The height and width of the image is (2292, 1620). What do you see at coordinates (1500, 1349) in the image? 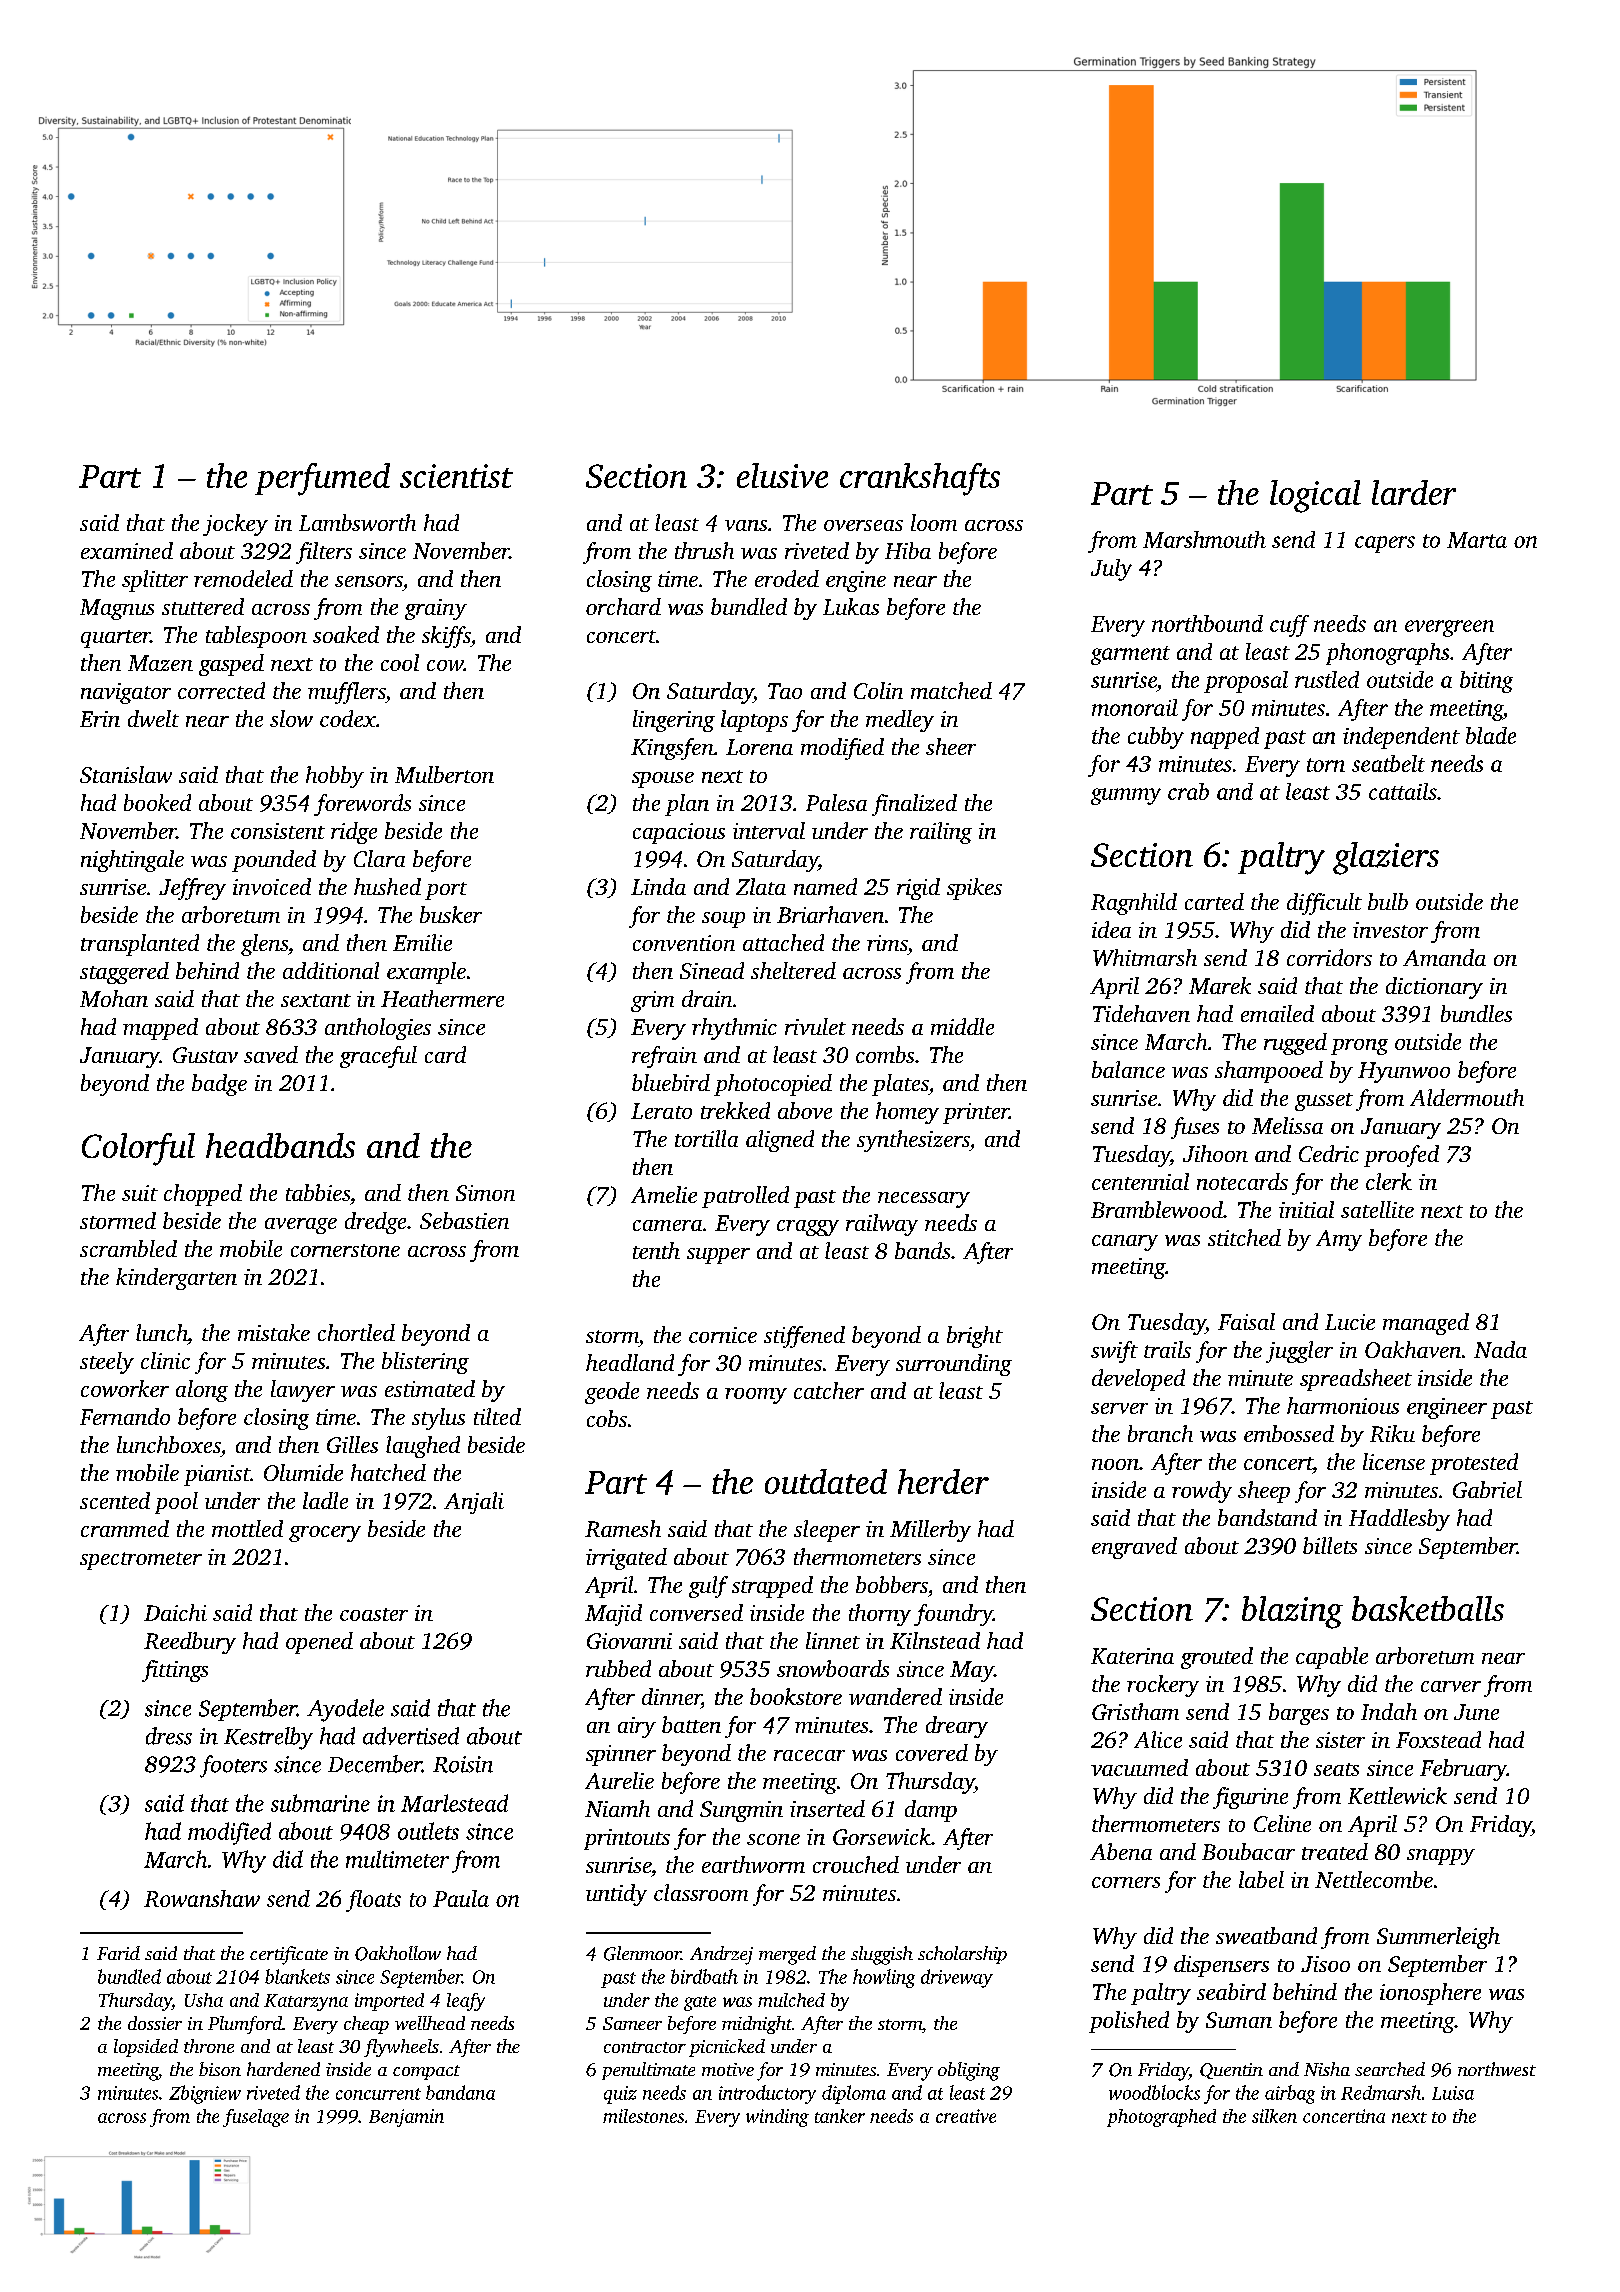
I see `Nada` at bounding box center [1500, 1349].
